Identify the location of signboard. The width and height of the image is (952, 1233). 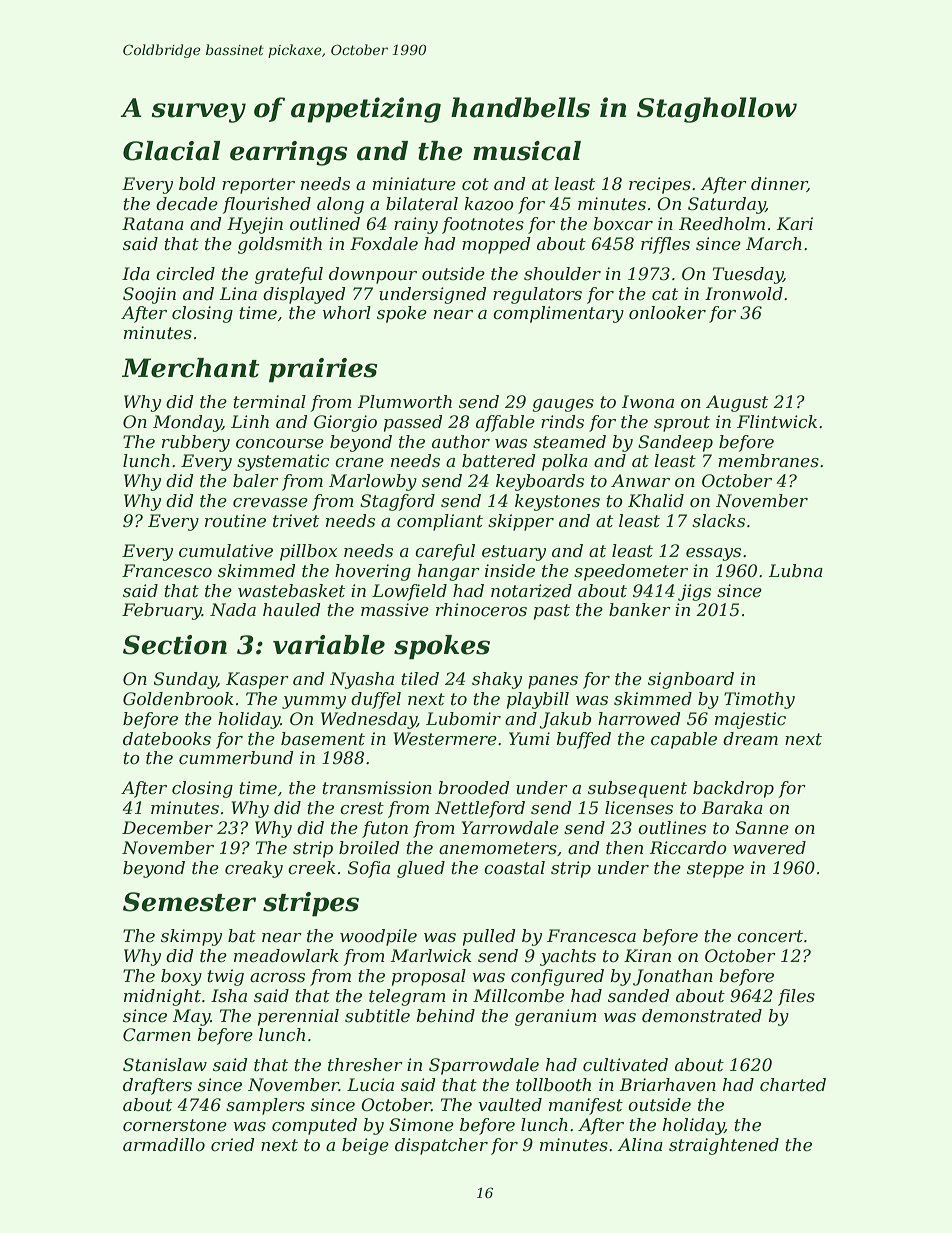
(691, 680).
